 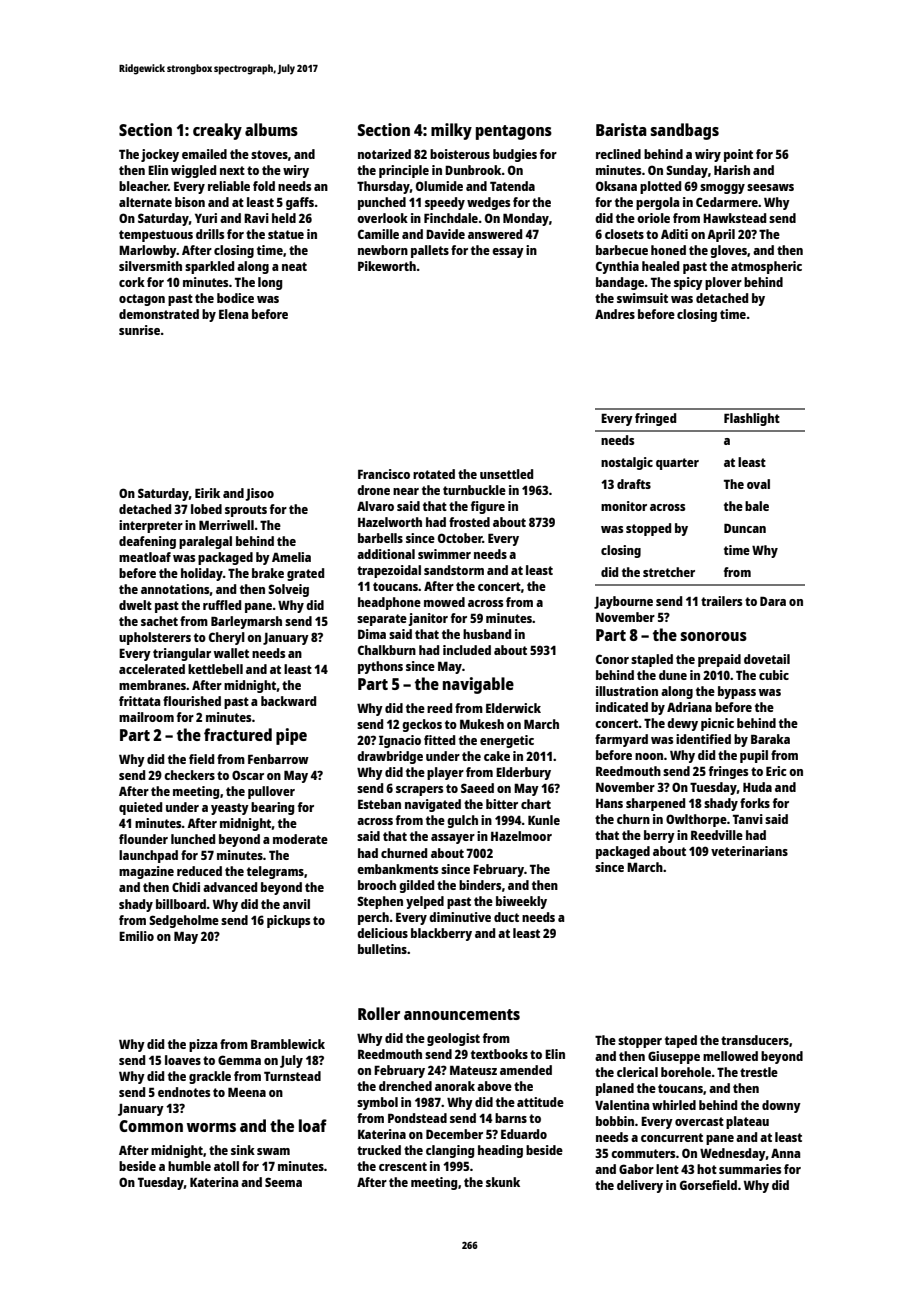 I want to click on Eirik, so click(x=207, y=493).
